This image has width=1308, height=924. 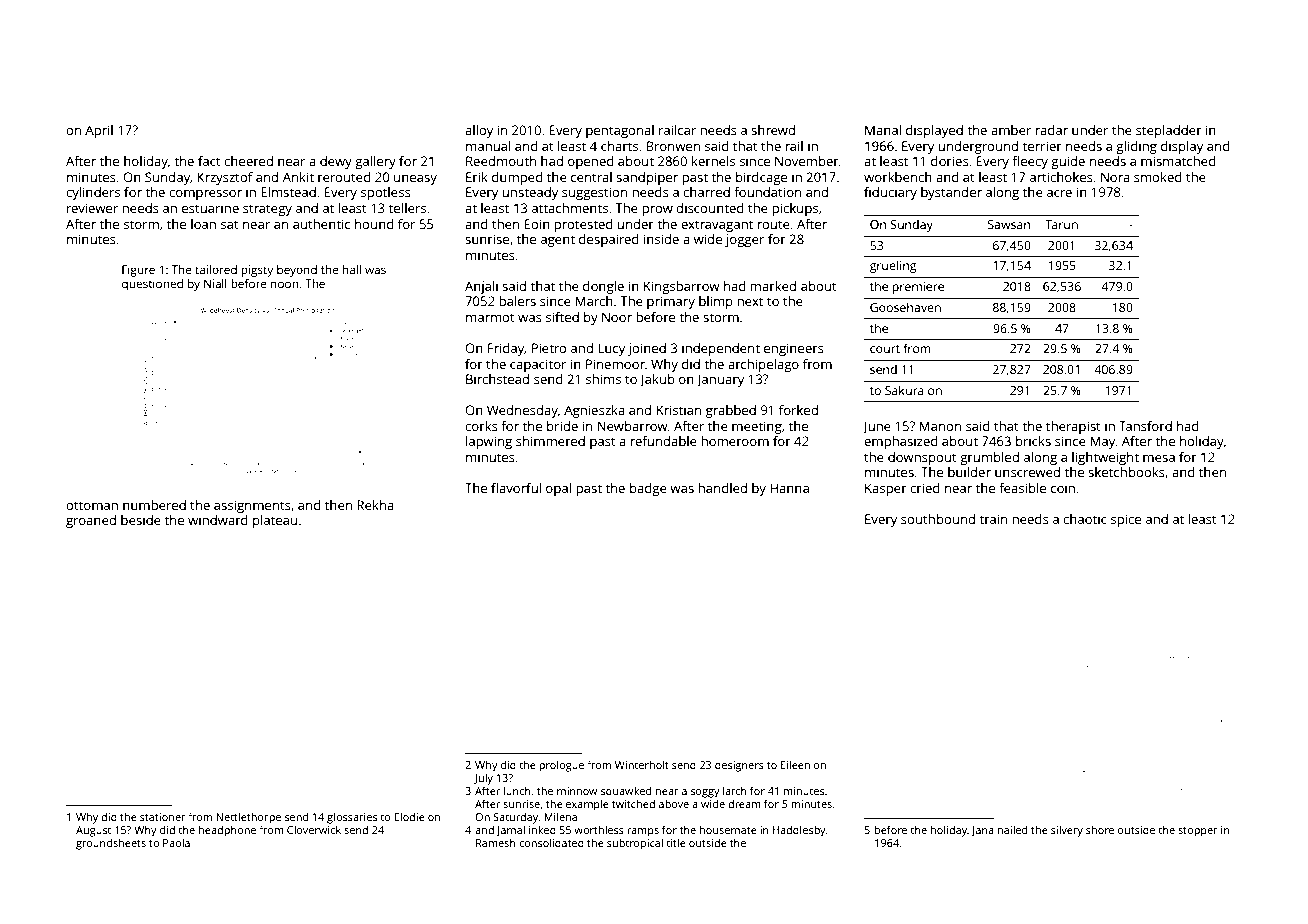 I want to click on fact, so click(x=209, y=161).
